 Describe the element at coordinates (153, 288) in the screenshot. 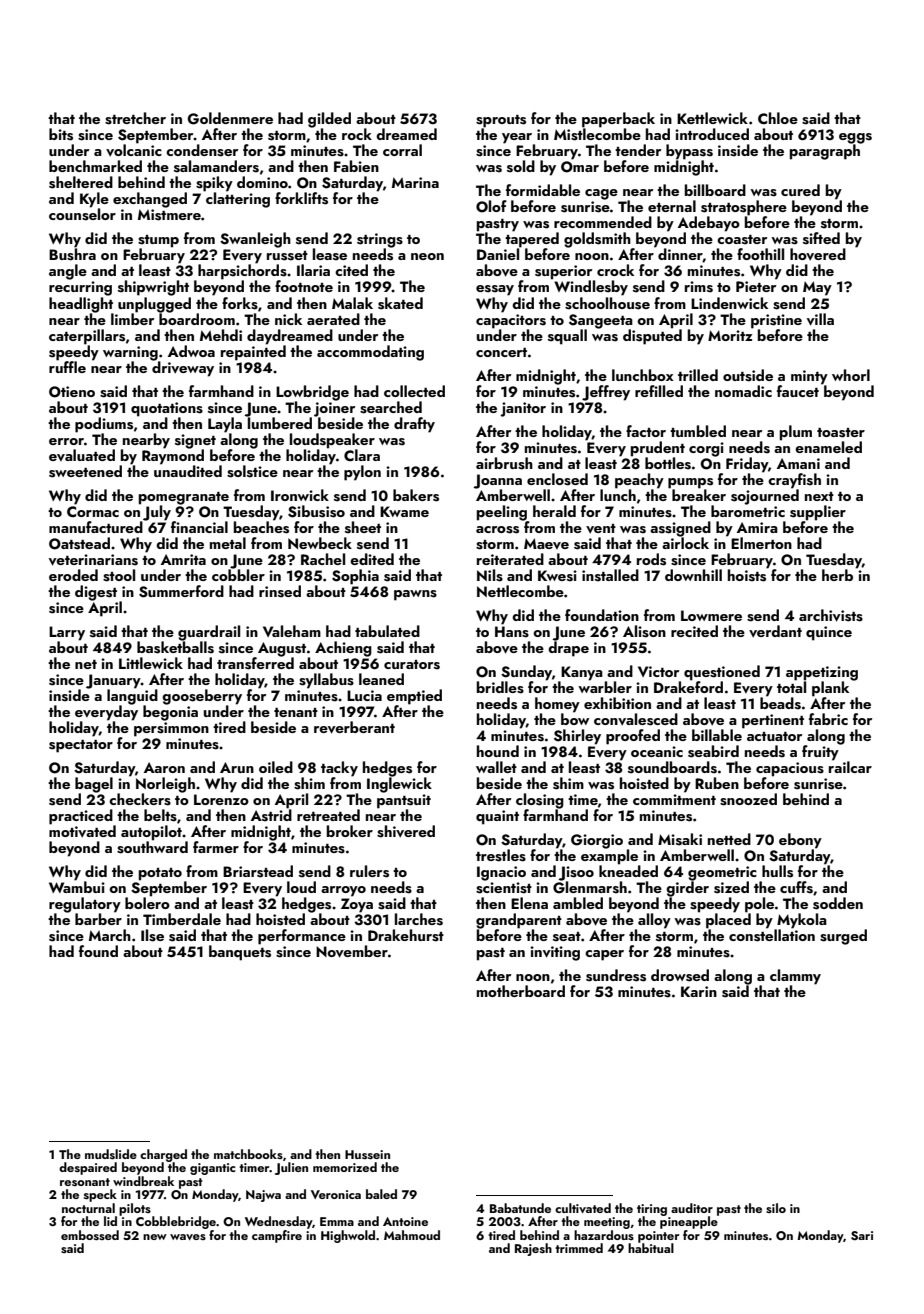

I see `shipwright` at that location.
